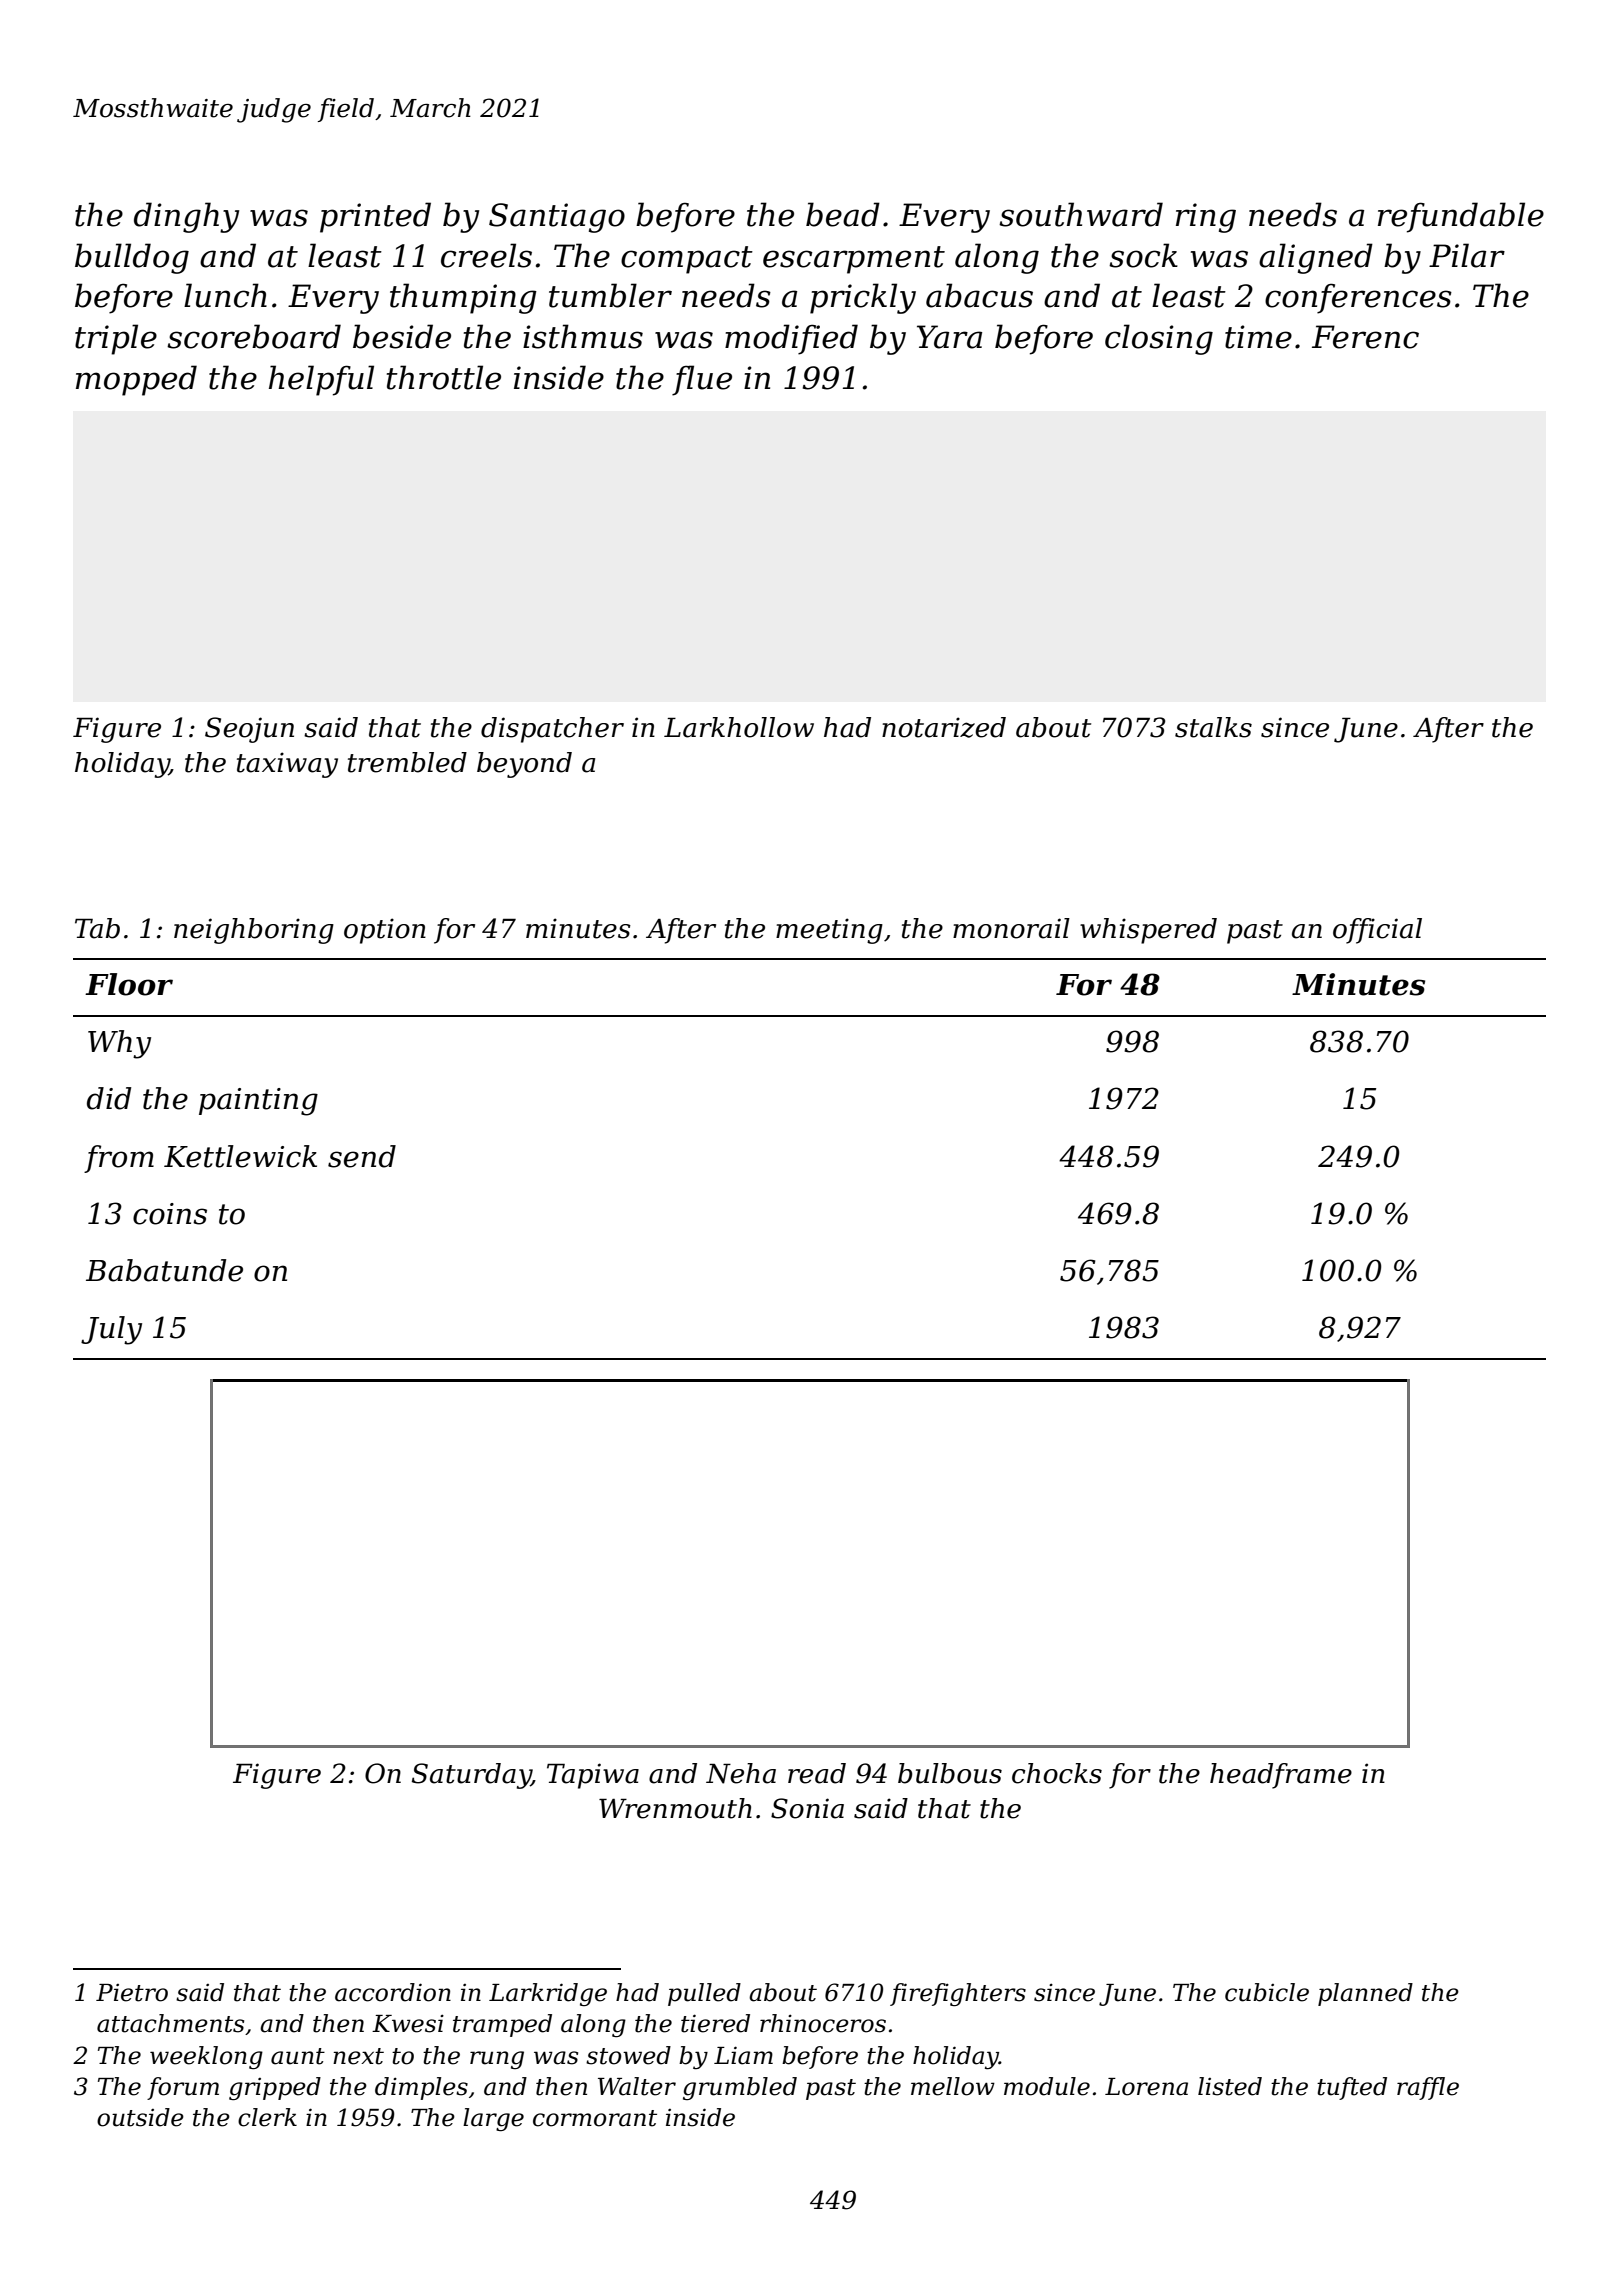  What do you see at coordinates (702, 380) in the image?
I see `flue` at bounding box center [702, 380].
